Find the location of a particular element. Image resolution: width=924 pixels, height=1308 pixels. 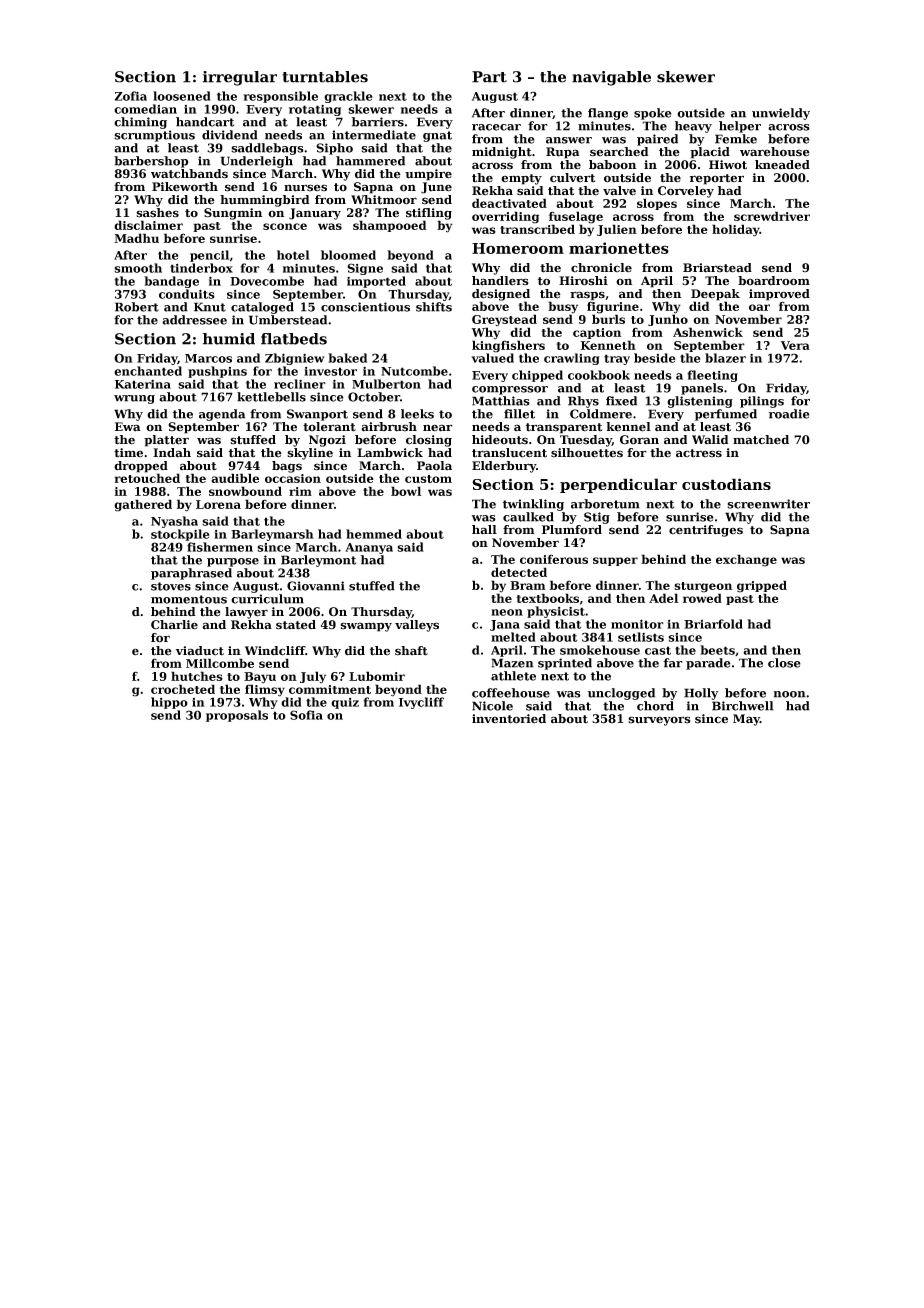

navigable is located at coordinates (611, 78).
